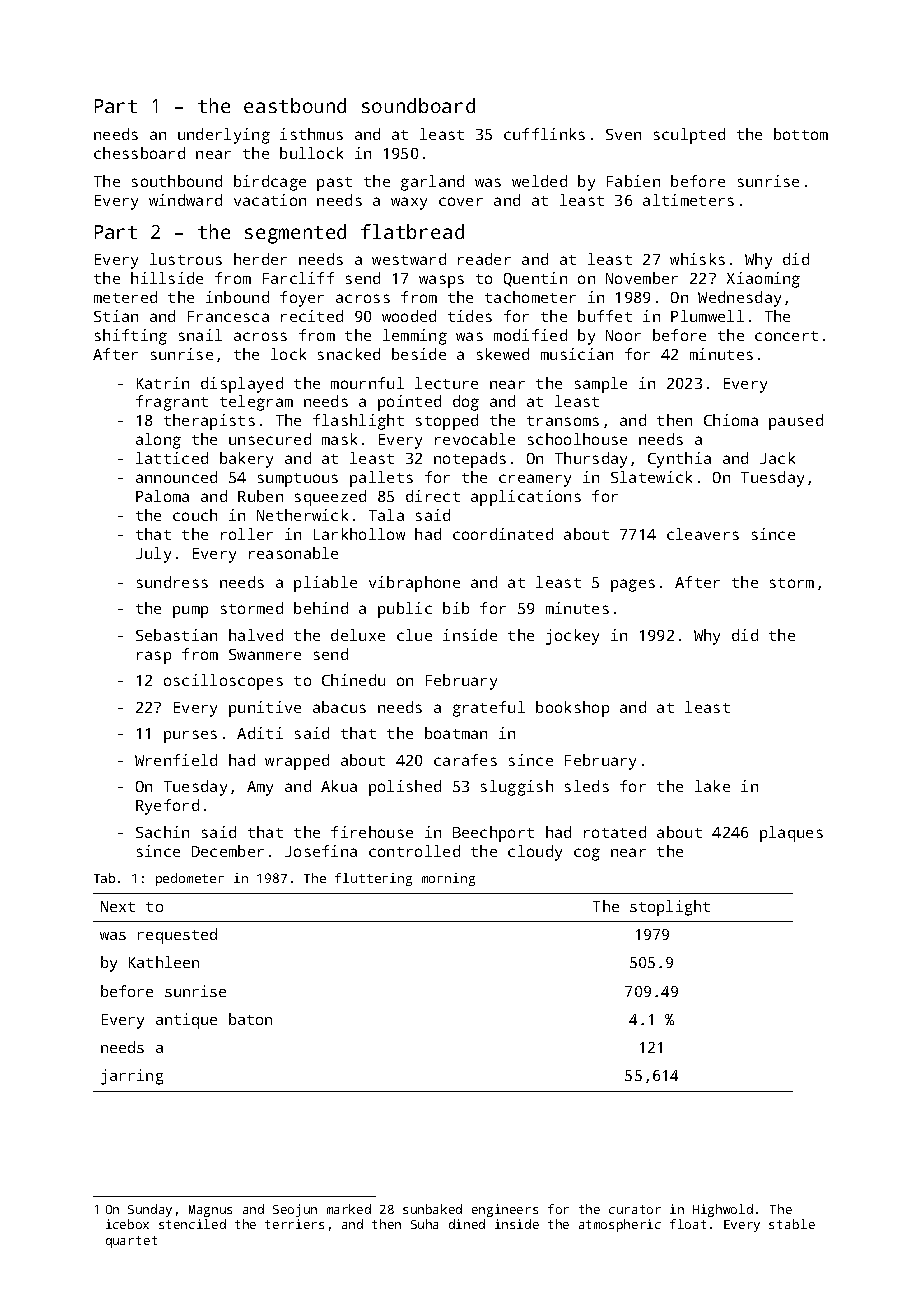 The width and height of the screenshot is (924, 1308). Describe the element at coordinates (418, 105) in the screenshot. I see `soundboard` at that location.
